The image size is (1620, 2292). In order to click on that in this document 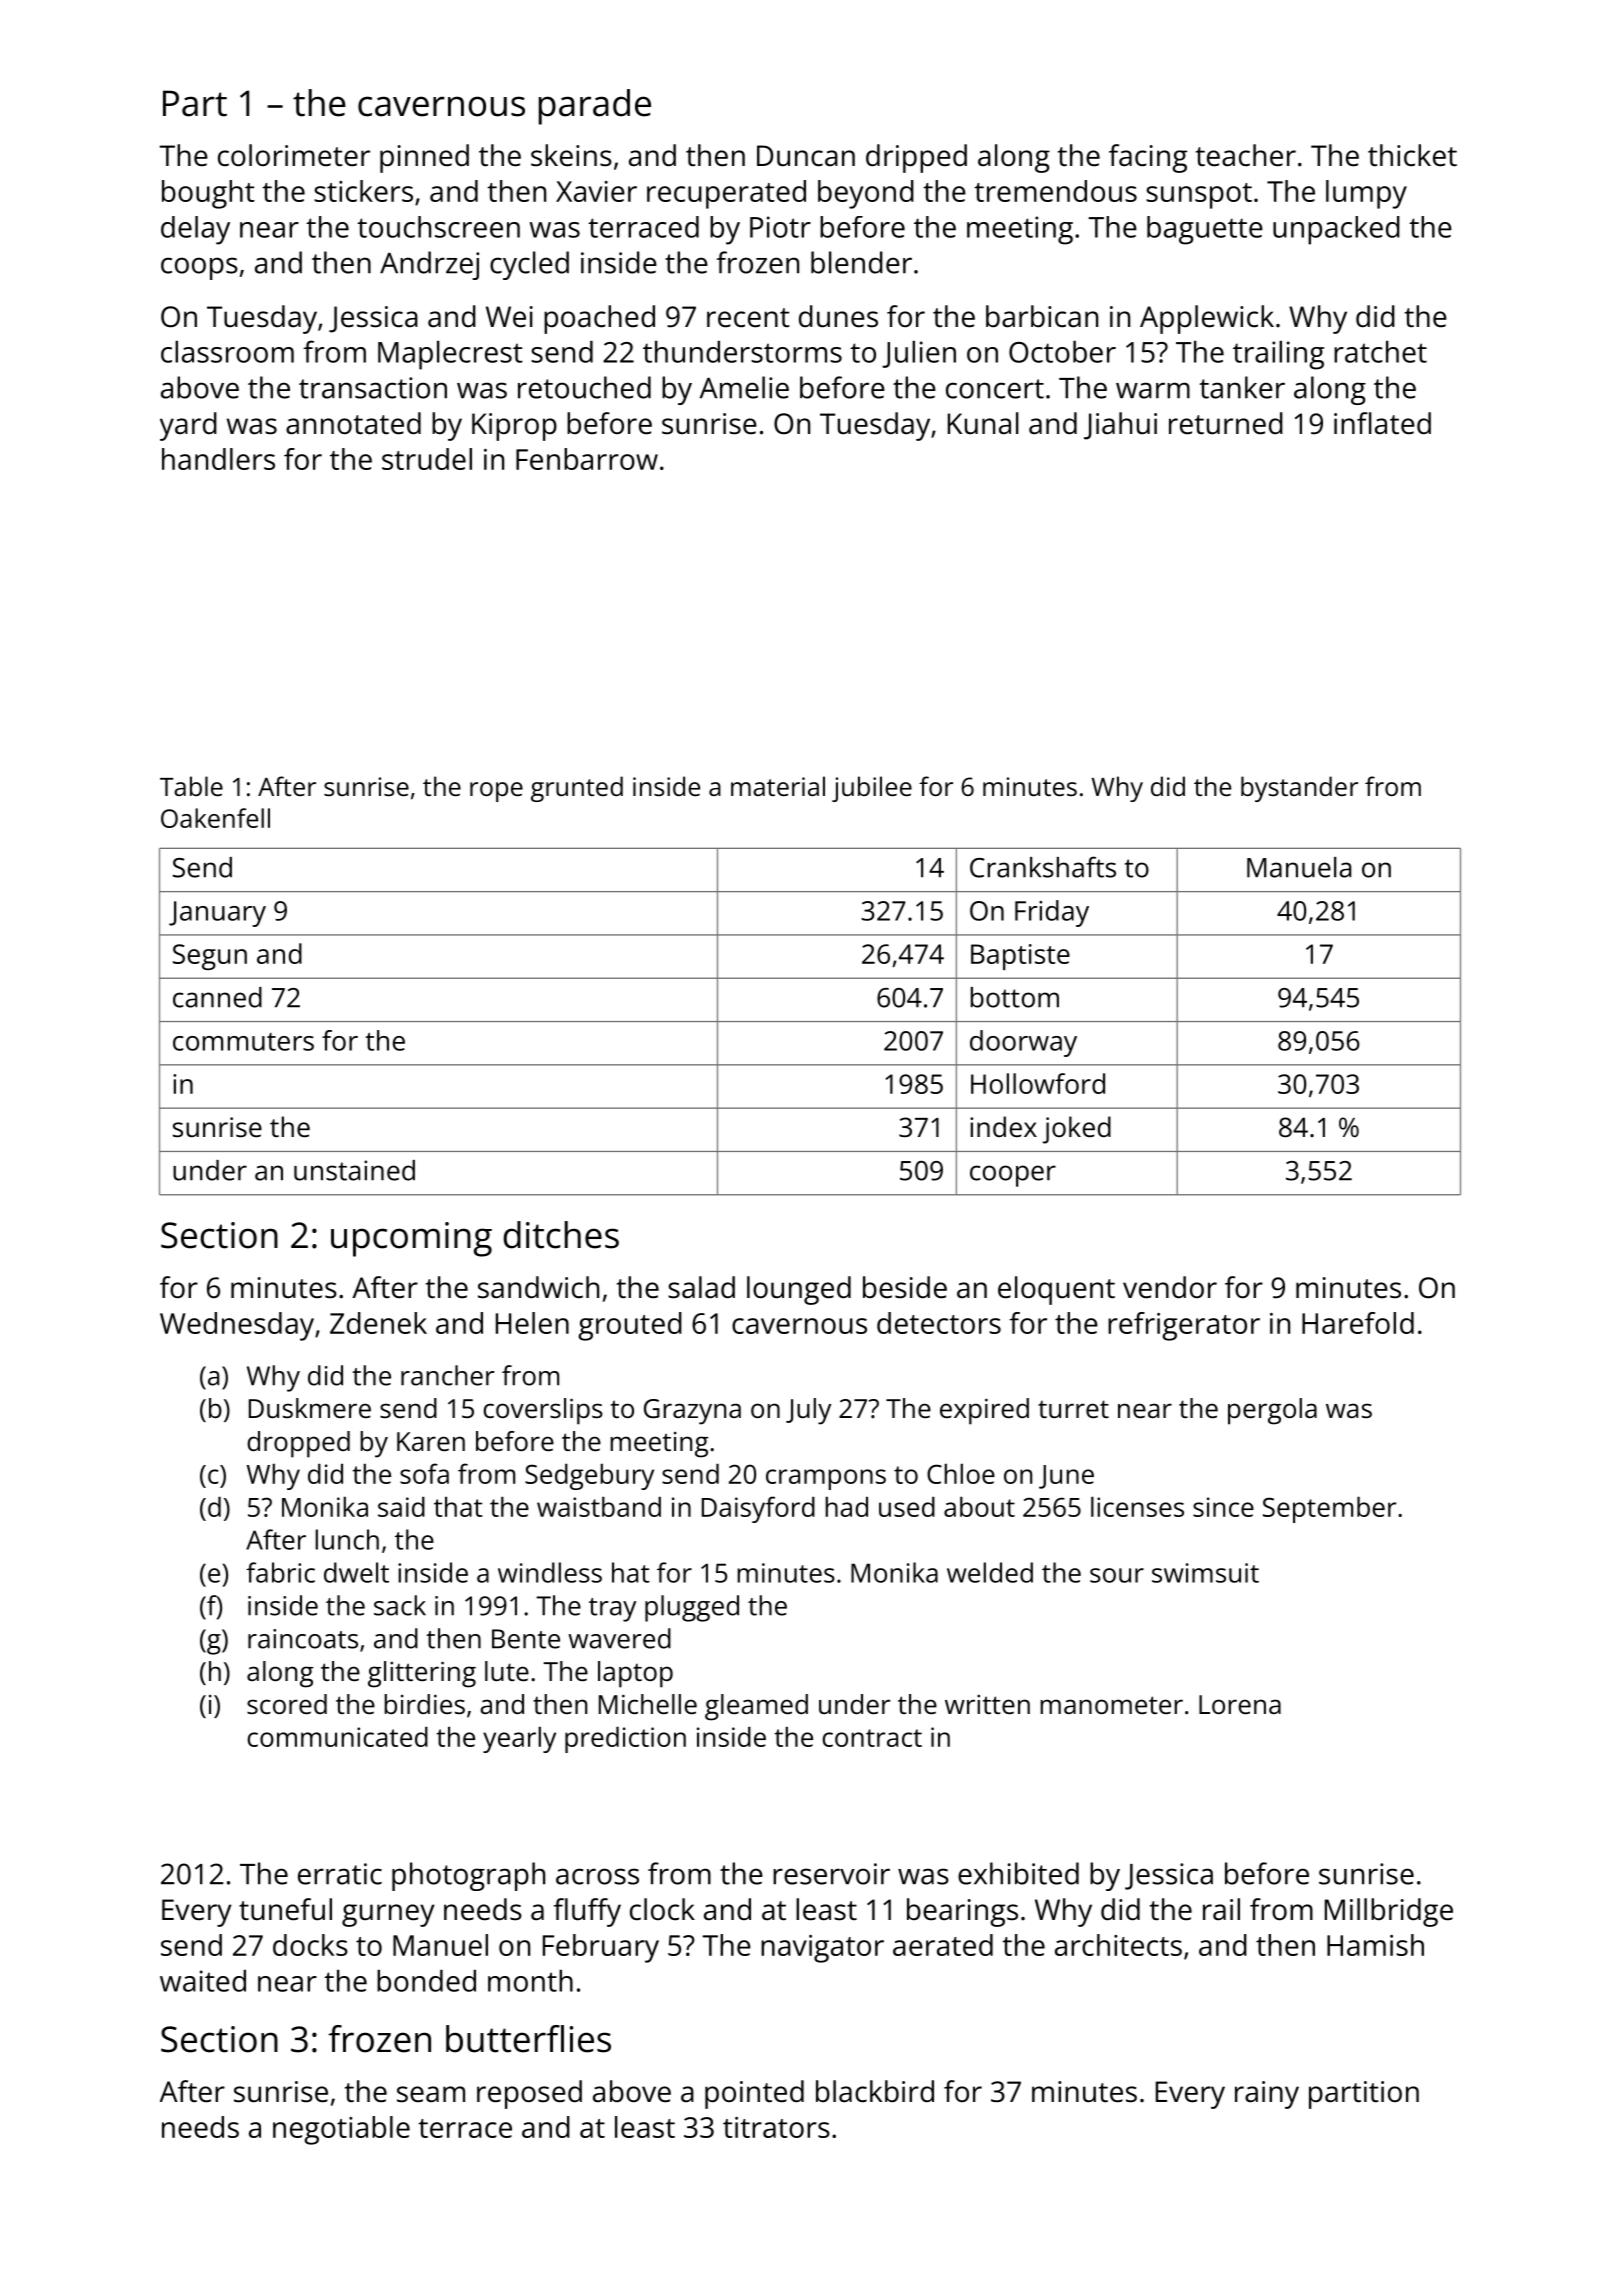, I will do `click(458, 1507)`.
